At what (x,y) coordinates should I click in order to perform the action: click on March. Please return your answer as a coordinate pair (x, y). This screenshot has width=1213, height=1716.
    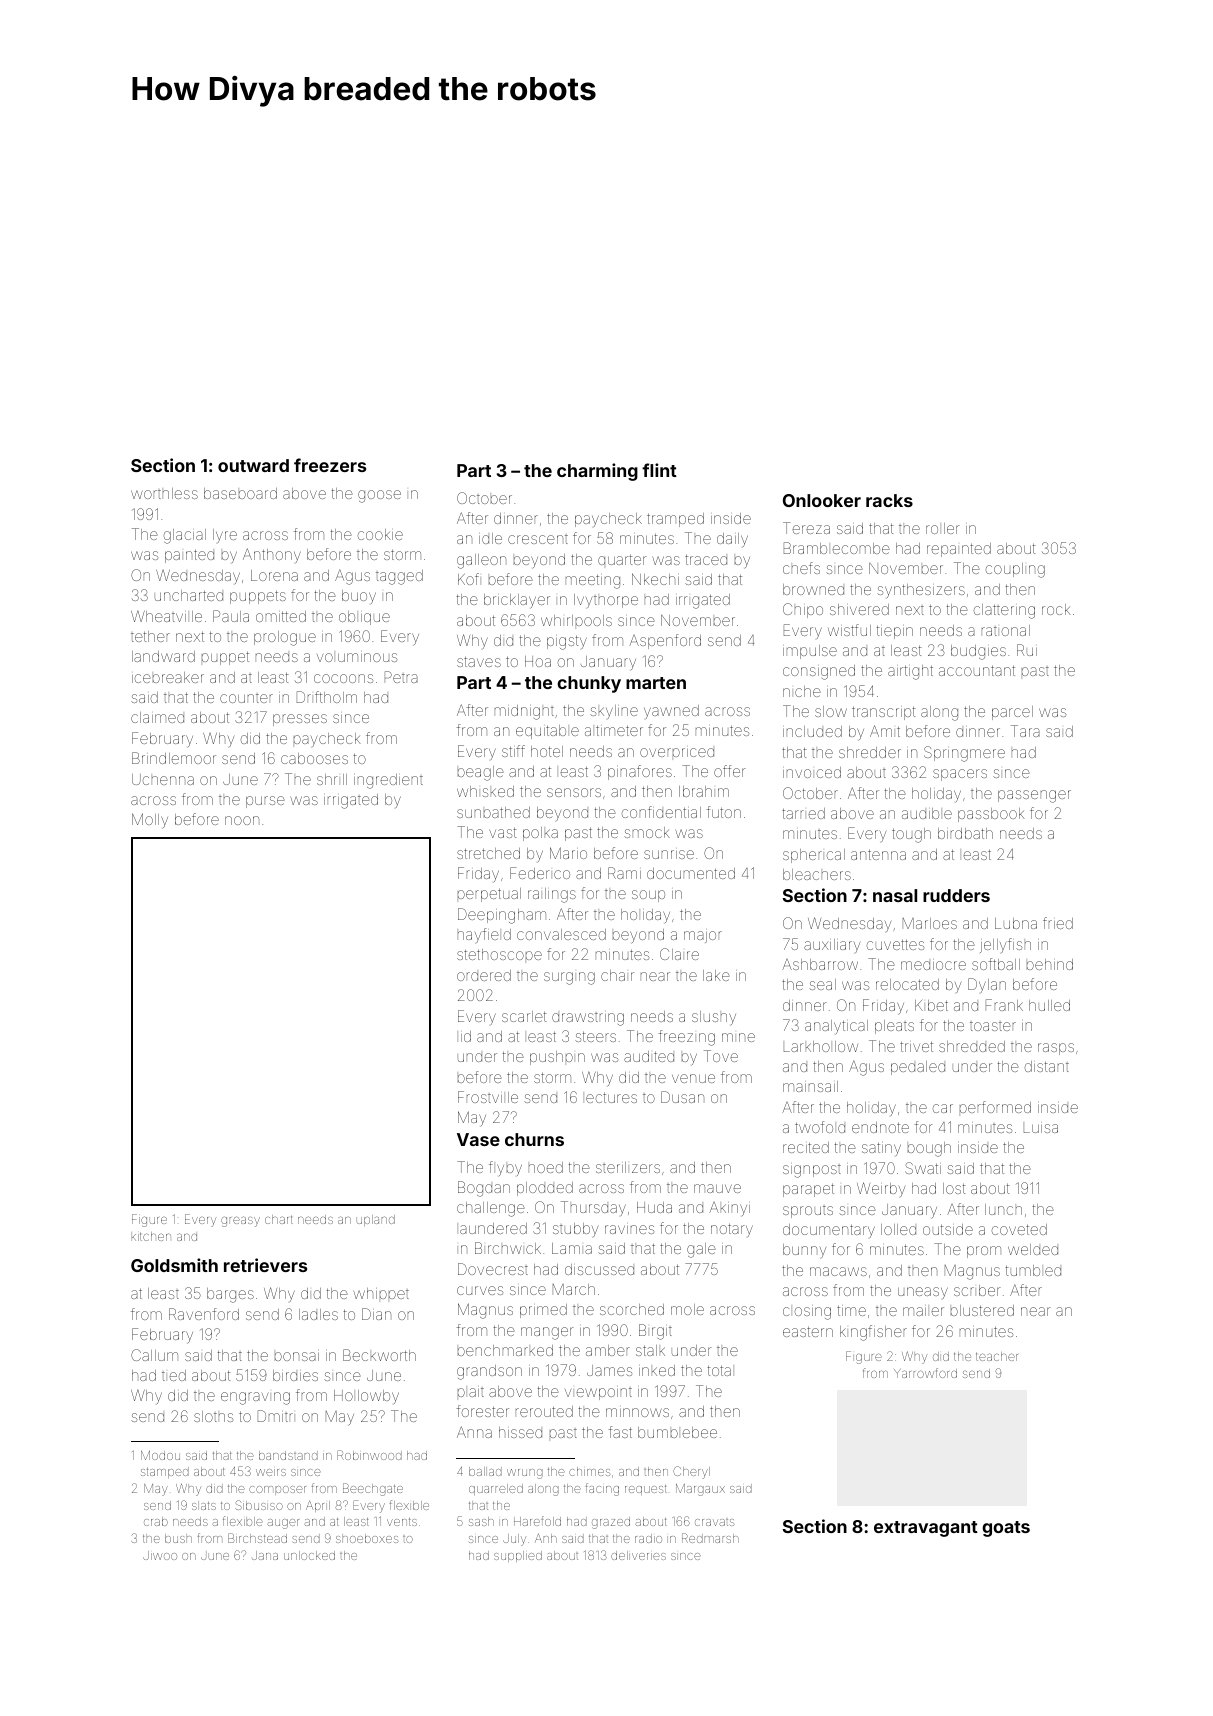
    Looking at the image, I should click on (574, 1289).
